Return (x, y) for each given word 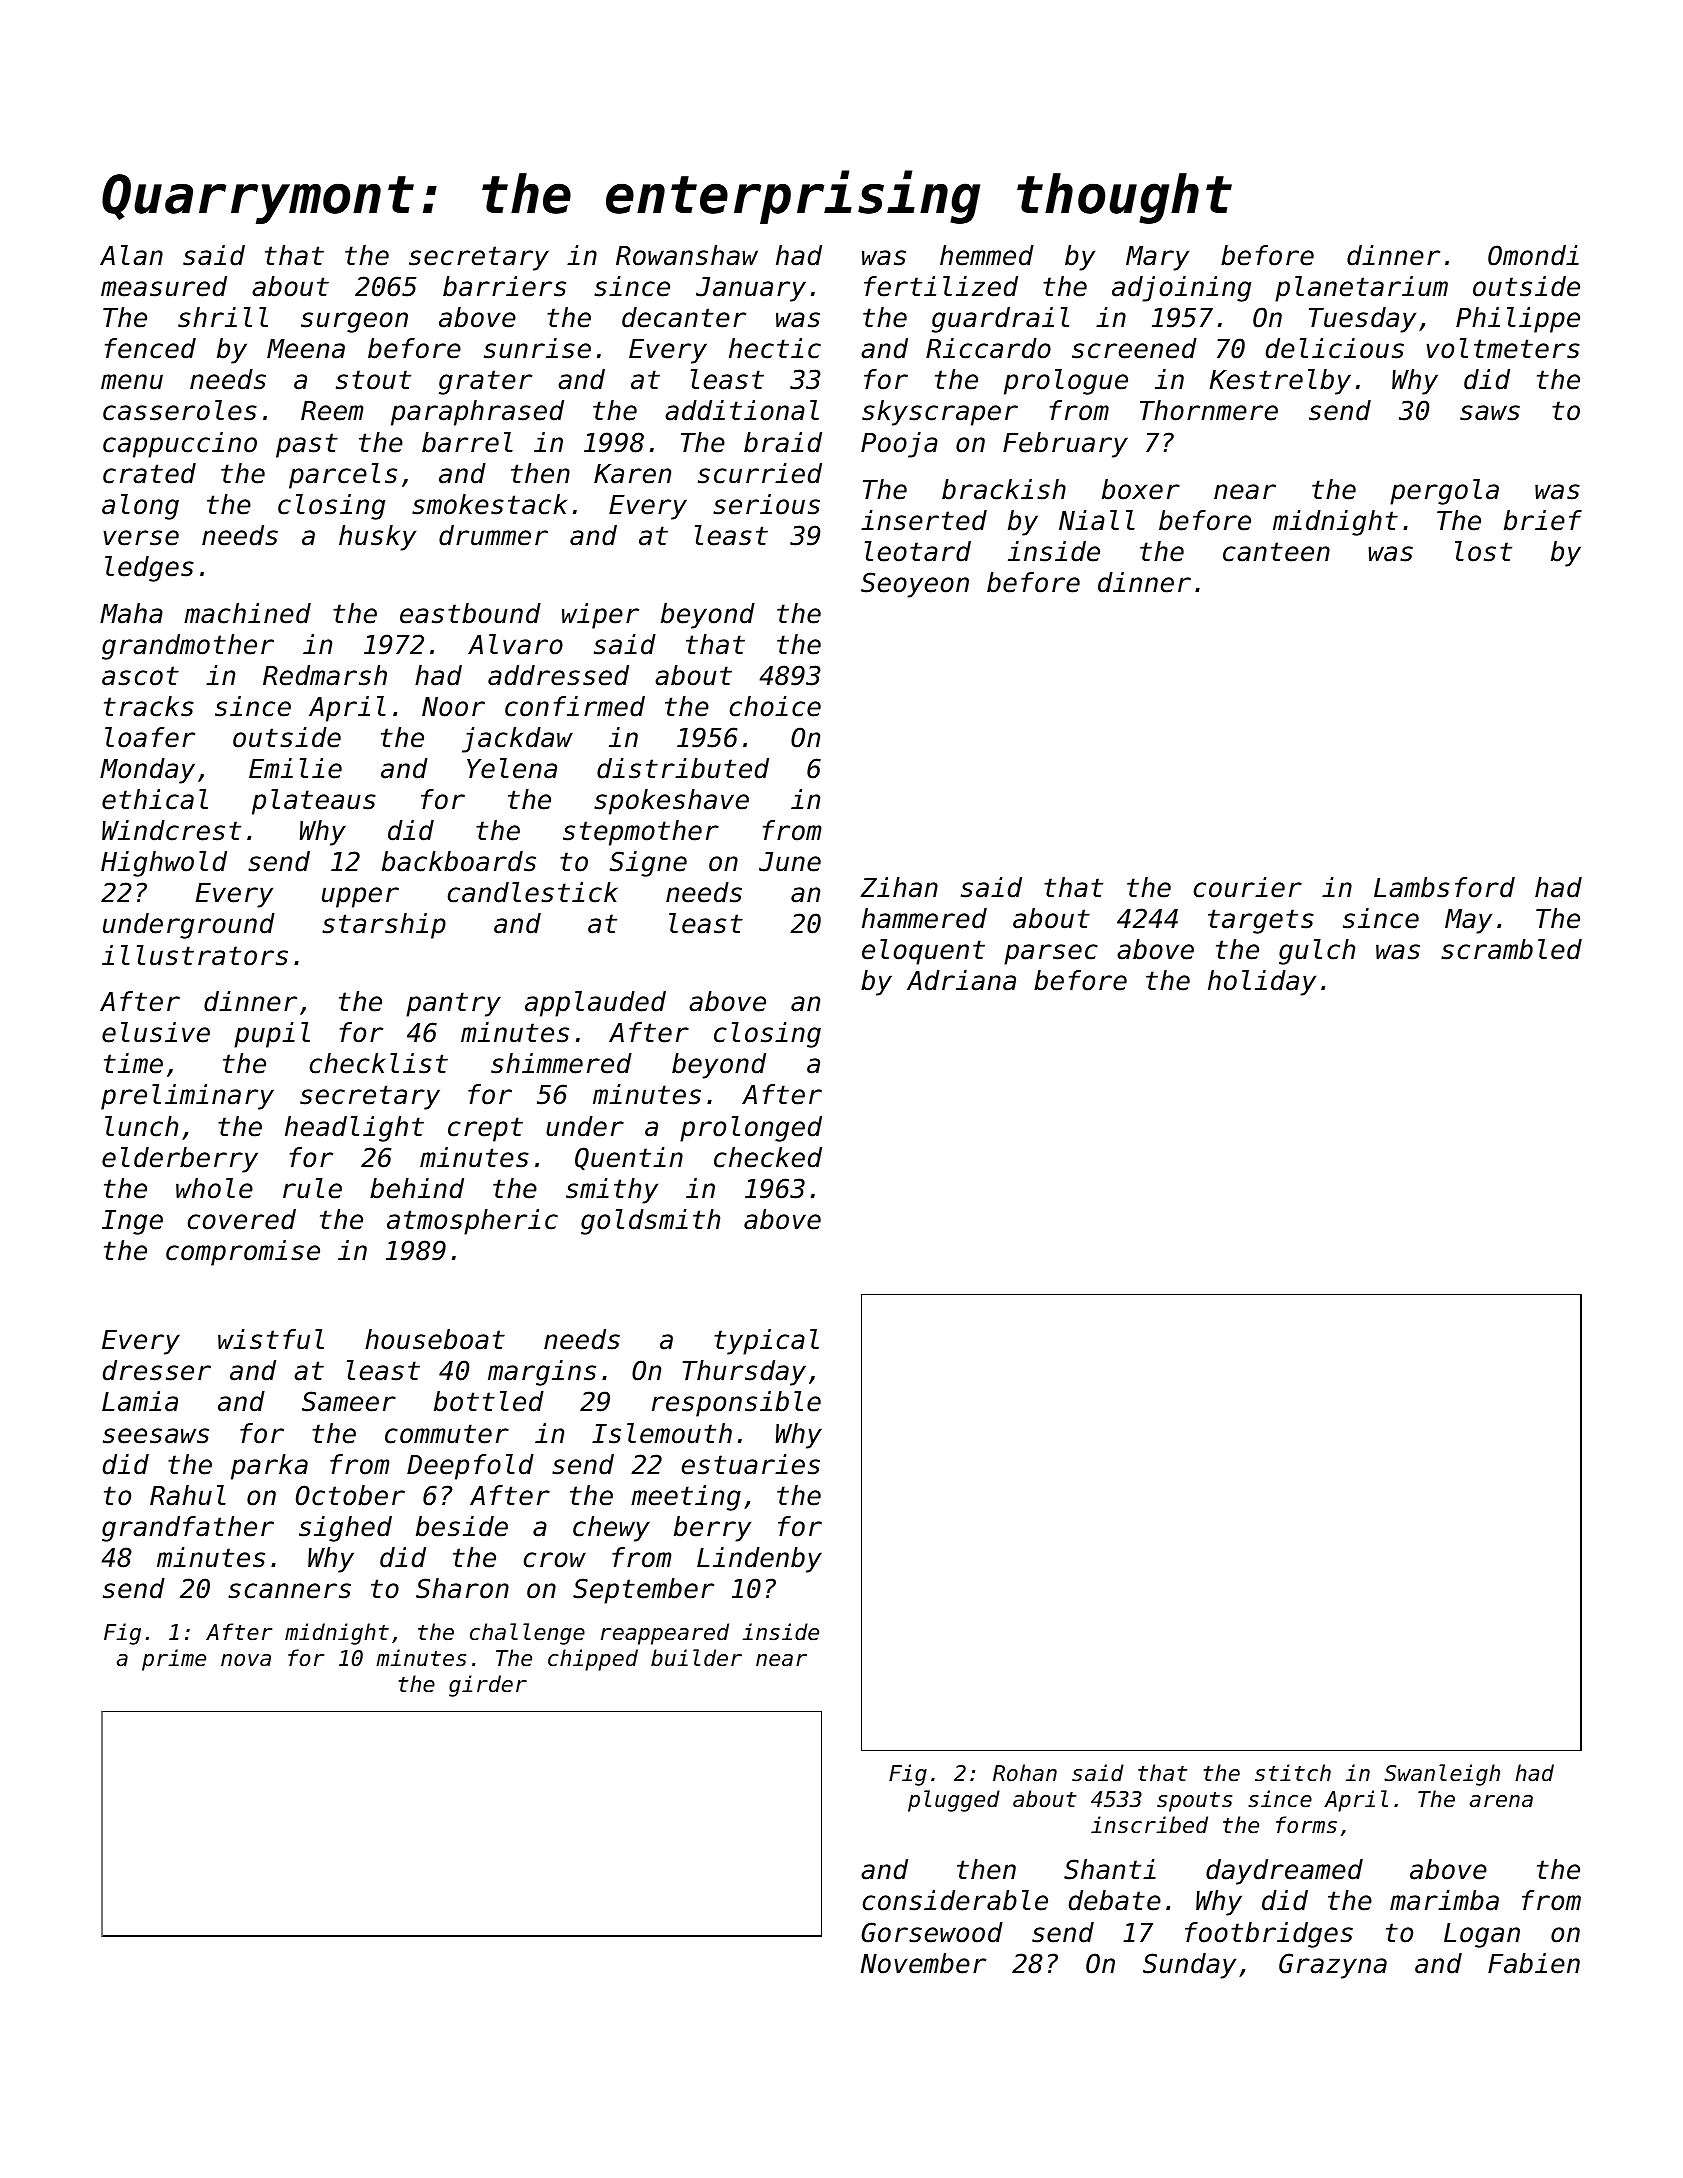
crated (149, 473)
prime (174, 1660)
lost (1483, 551)
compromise (243, 1253)
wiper (600, 616)
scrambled (1511, 949)
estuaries (751, 1464)
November (923, 1963)
